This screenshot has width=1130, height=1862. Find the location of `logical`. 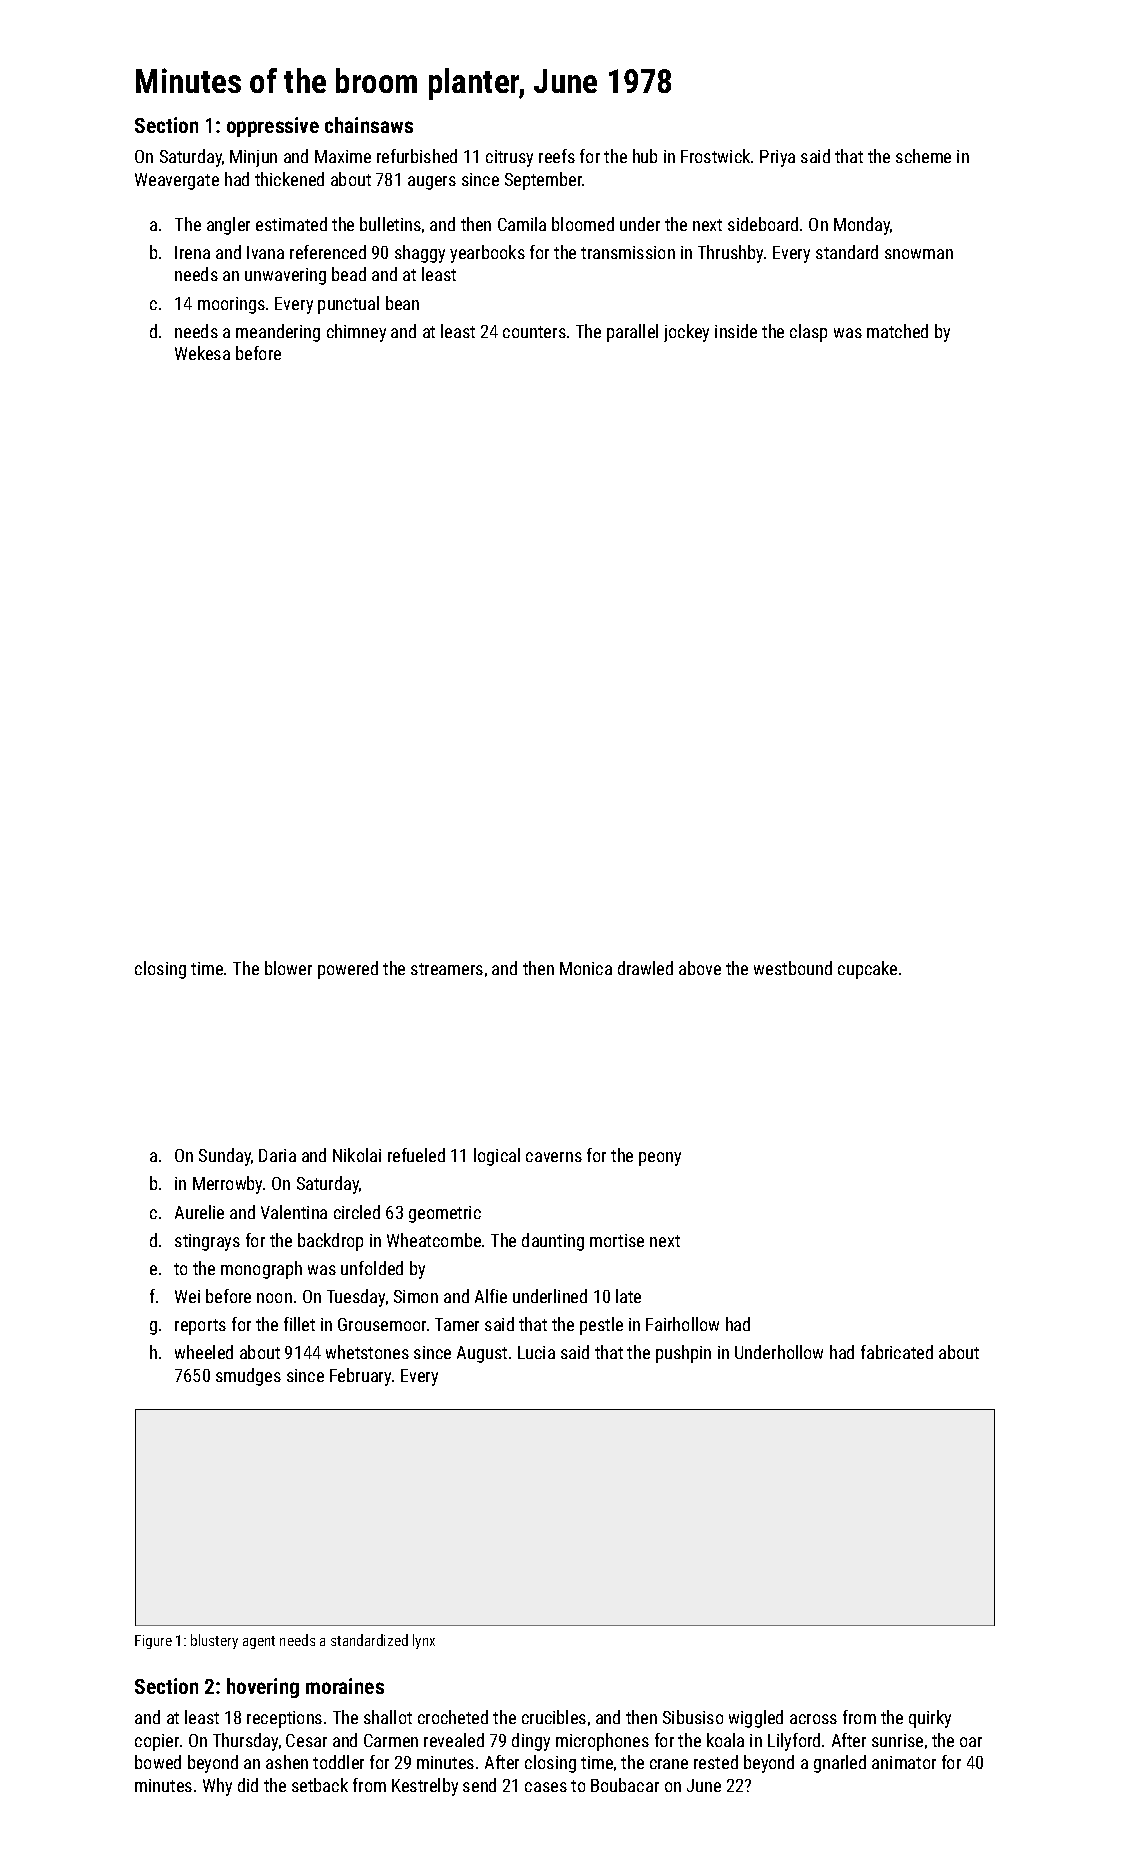

logical is located at coordinates (497, 1157).
